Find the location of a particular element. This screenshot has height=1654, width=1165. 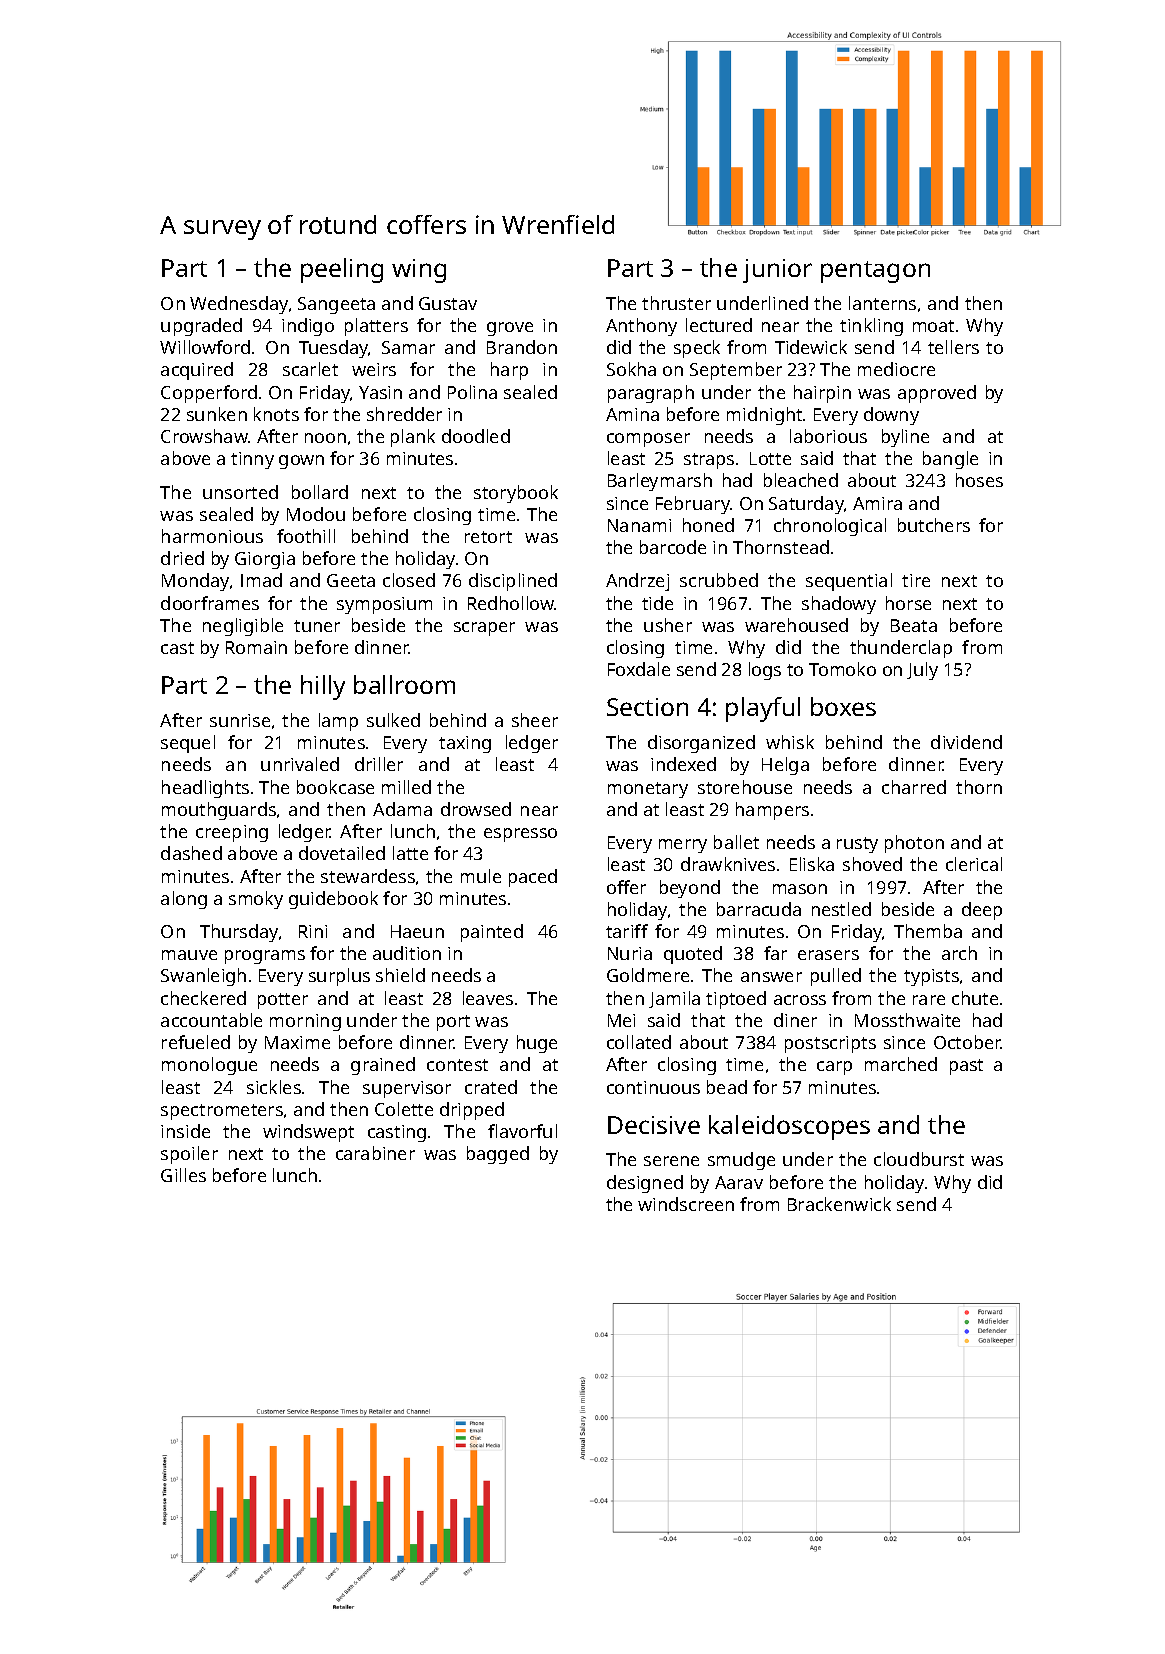

lectured is located at coordinates (719, 325).
